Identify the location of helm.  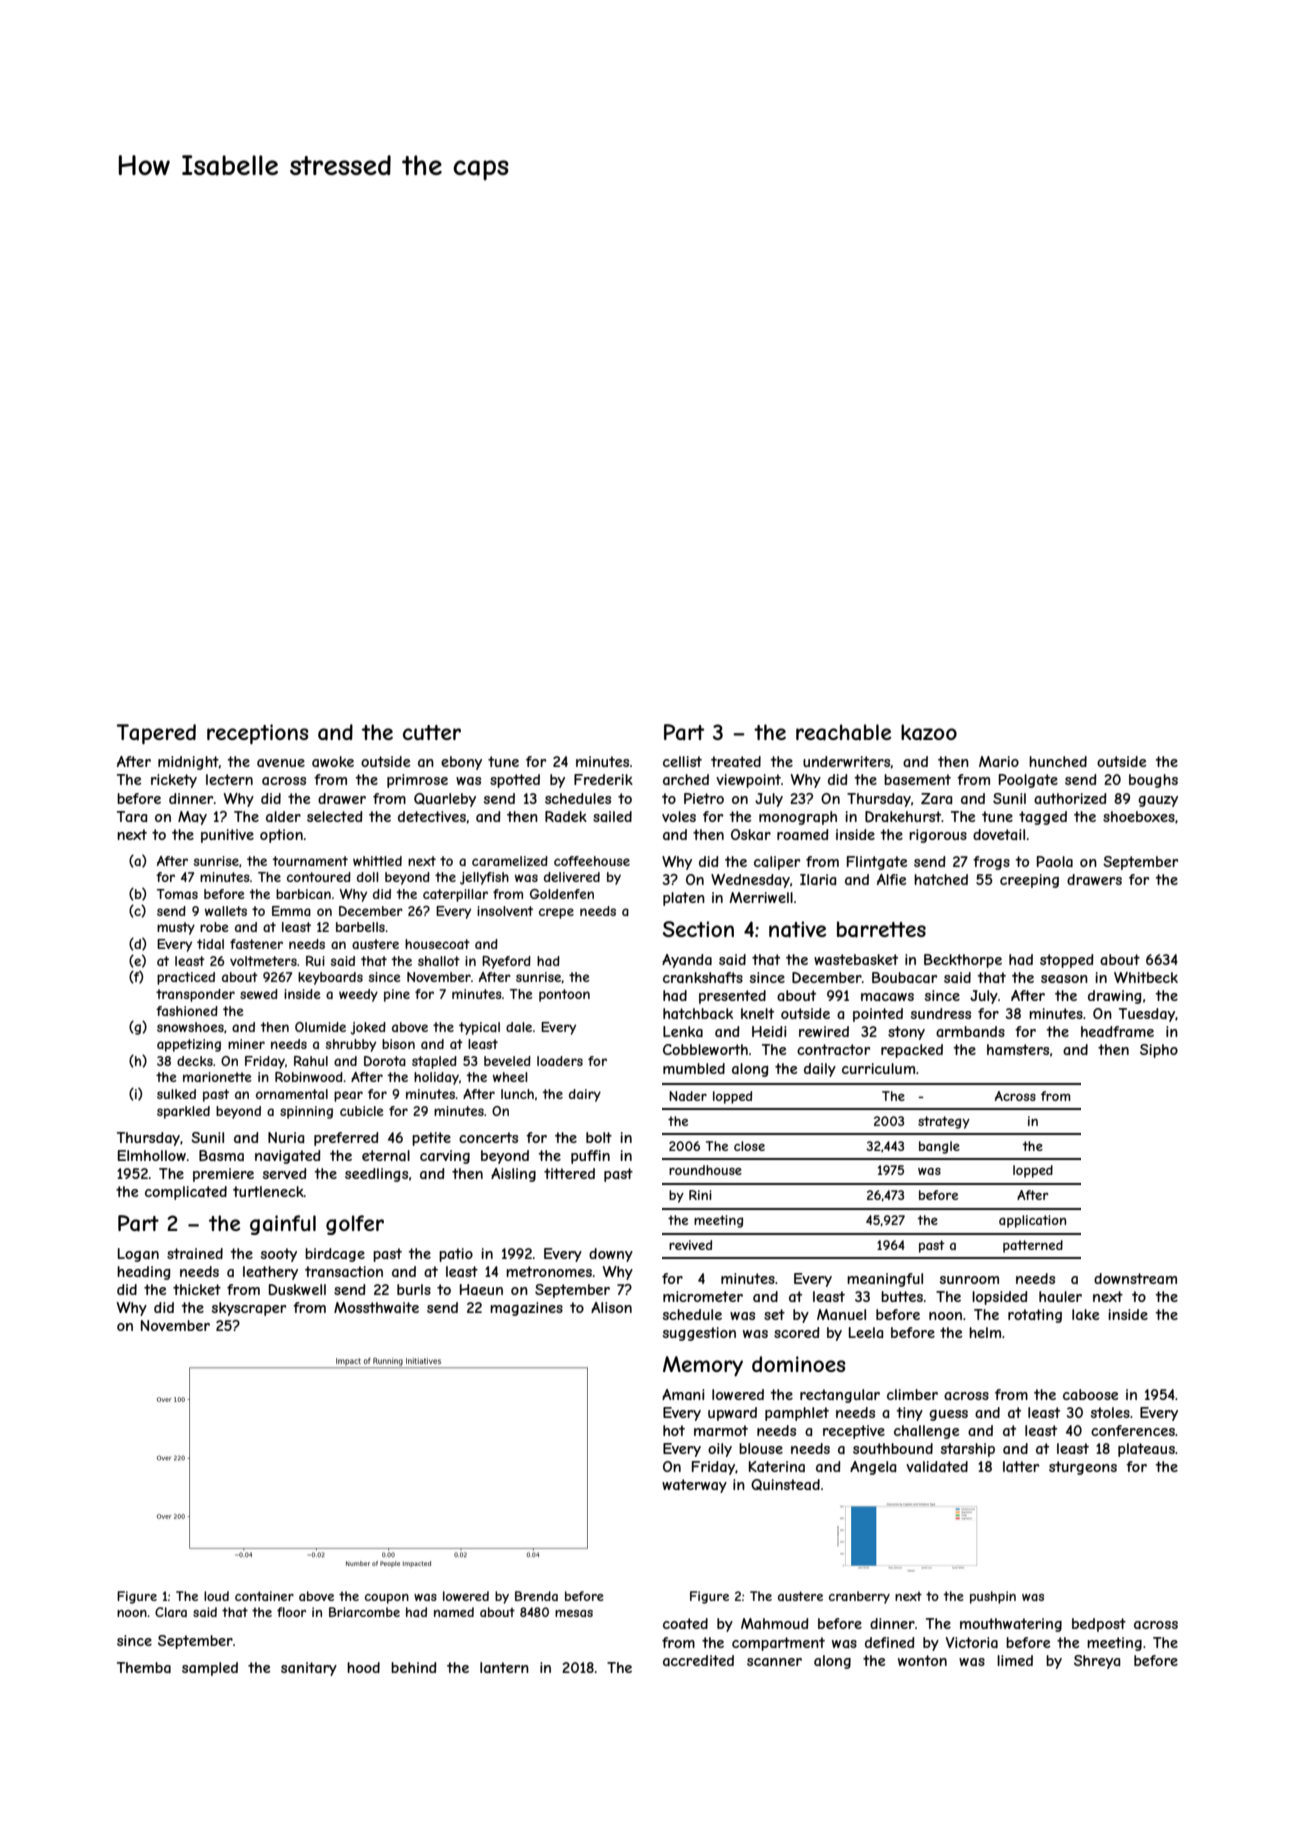
(985, 1332).
